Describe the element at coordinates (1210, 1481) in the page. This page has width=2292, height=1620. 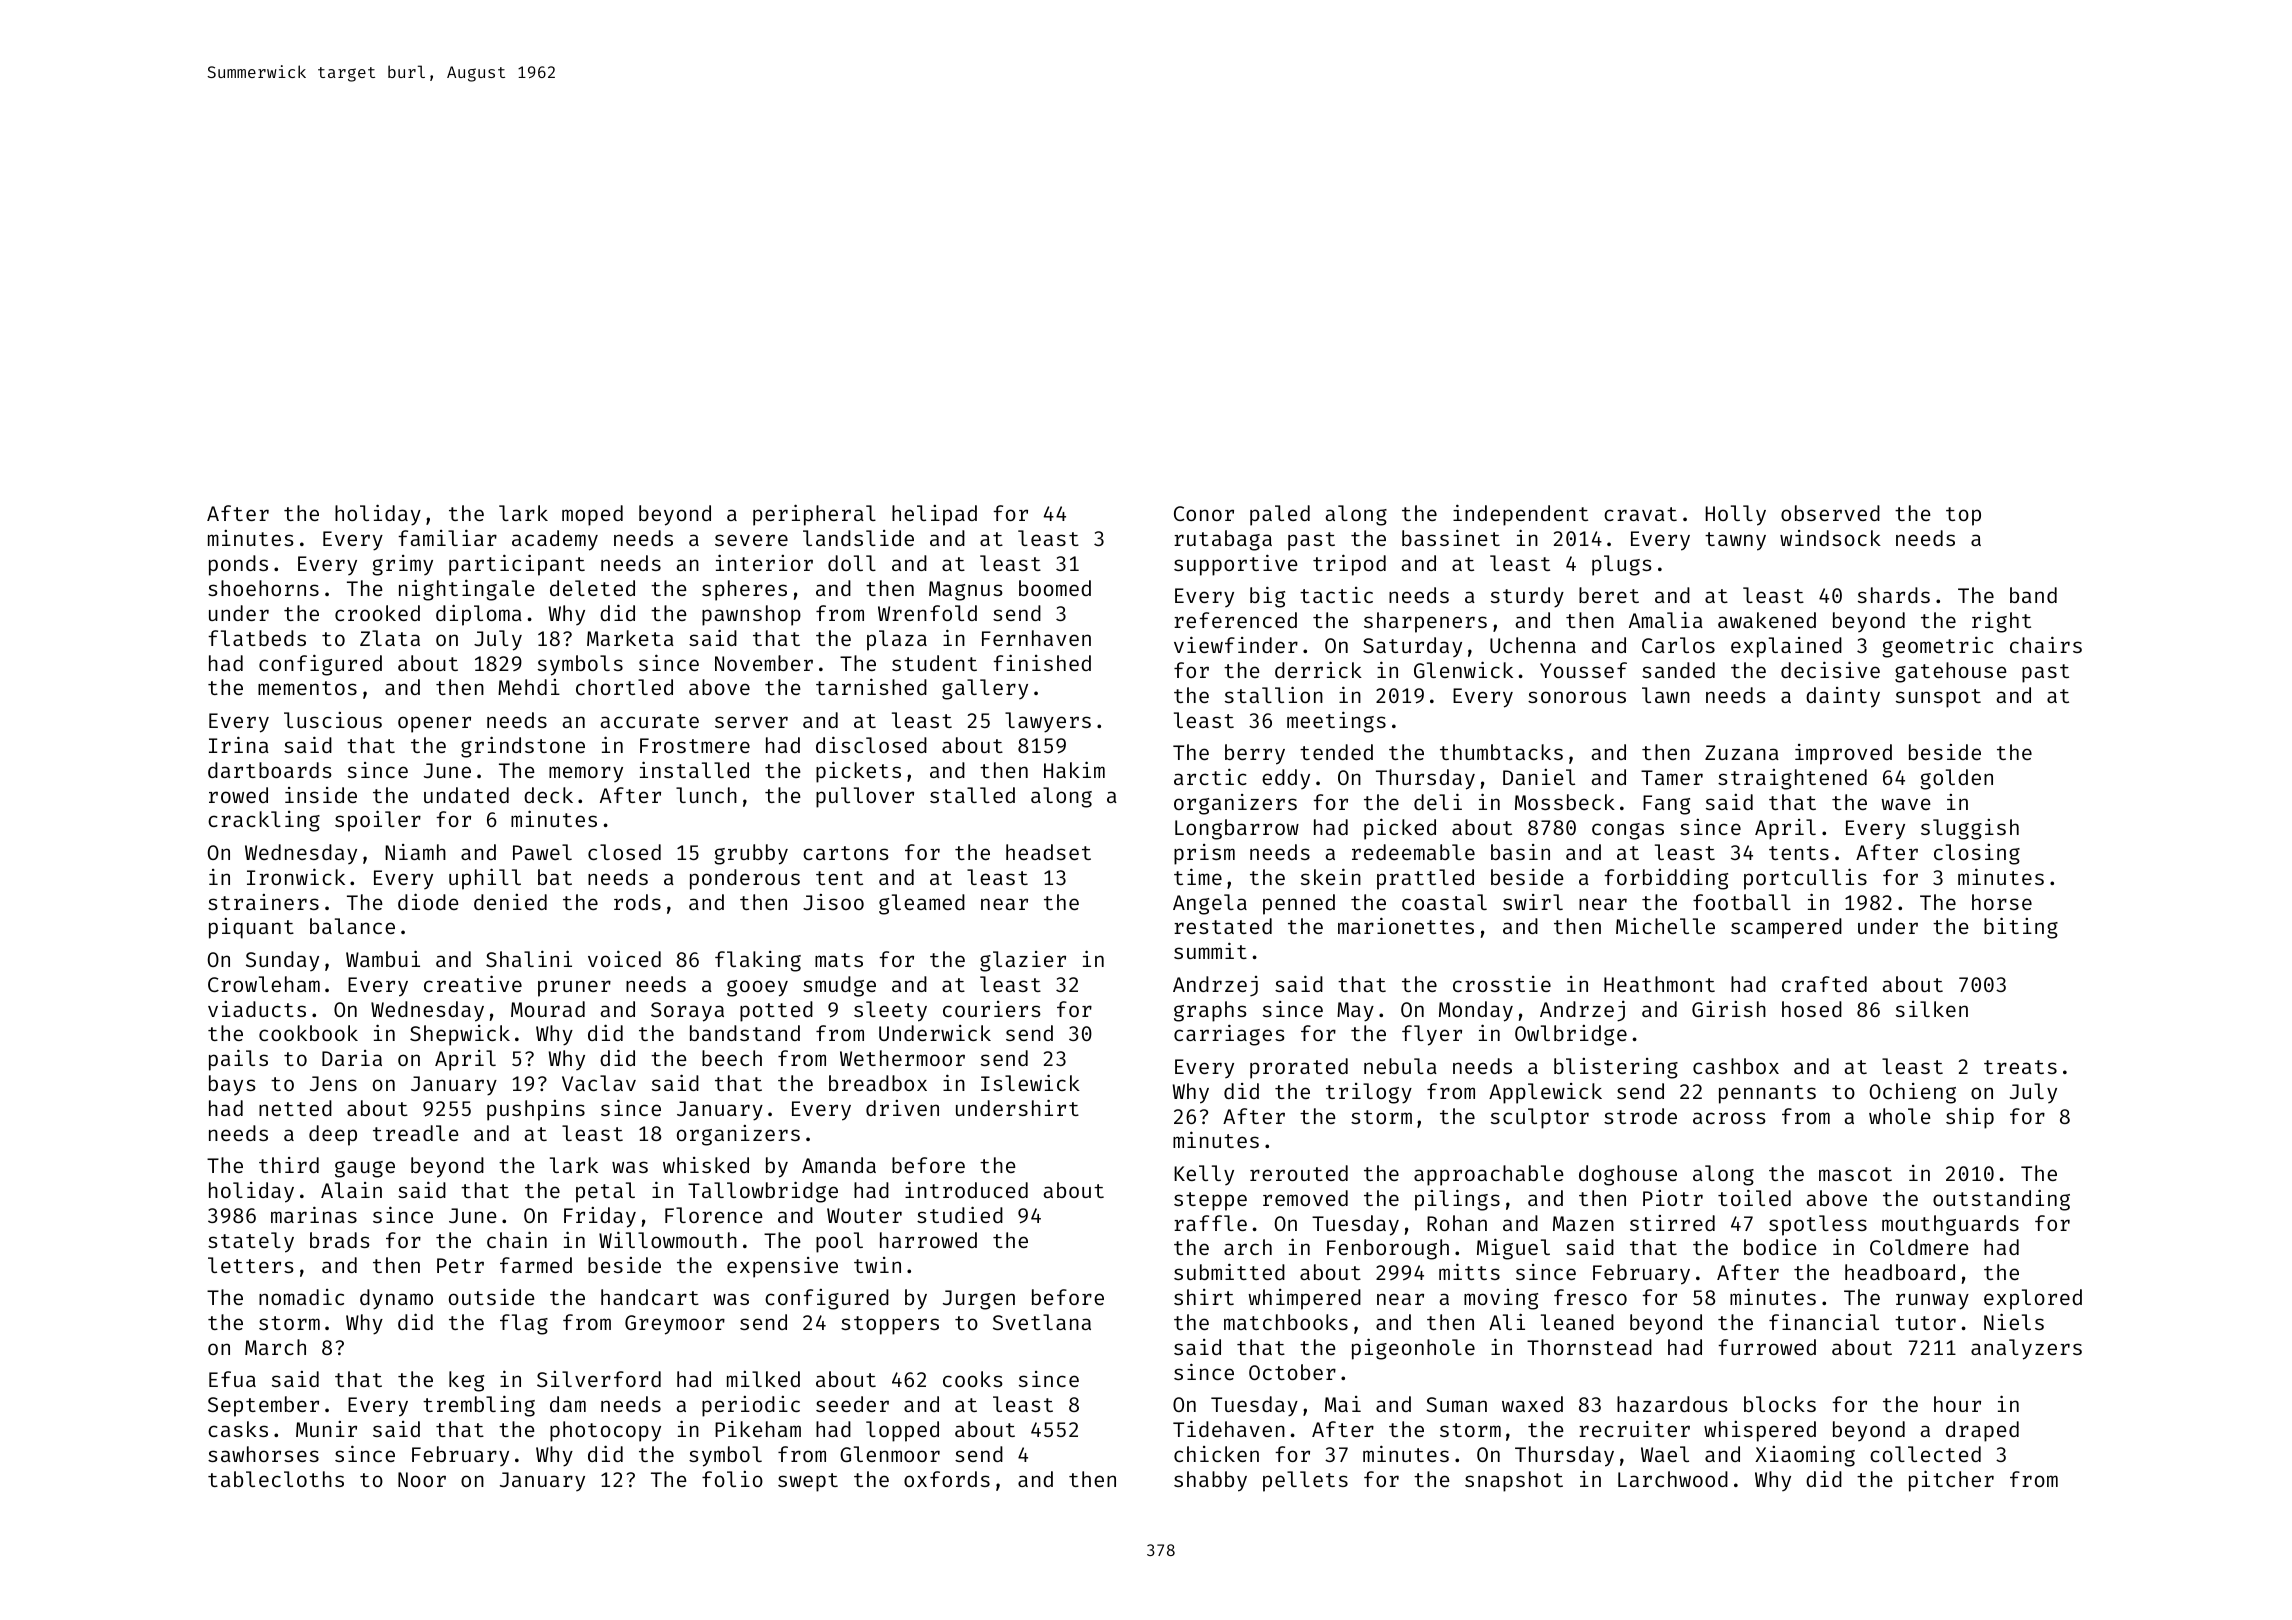
I see `shabby` at that location.
